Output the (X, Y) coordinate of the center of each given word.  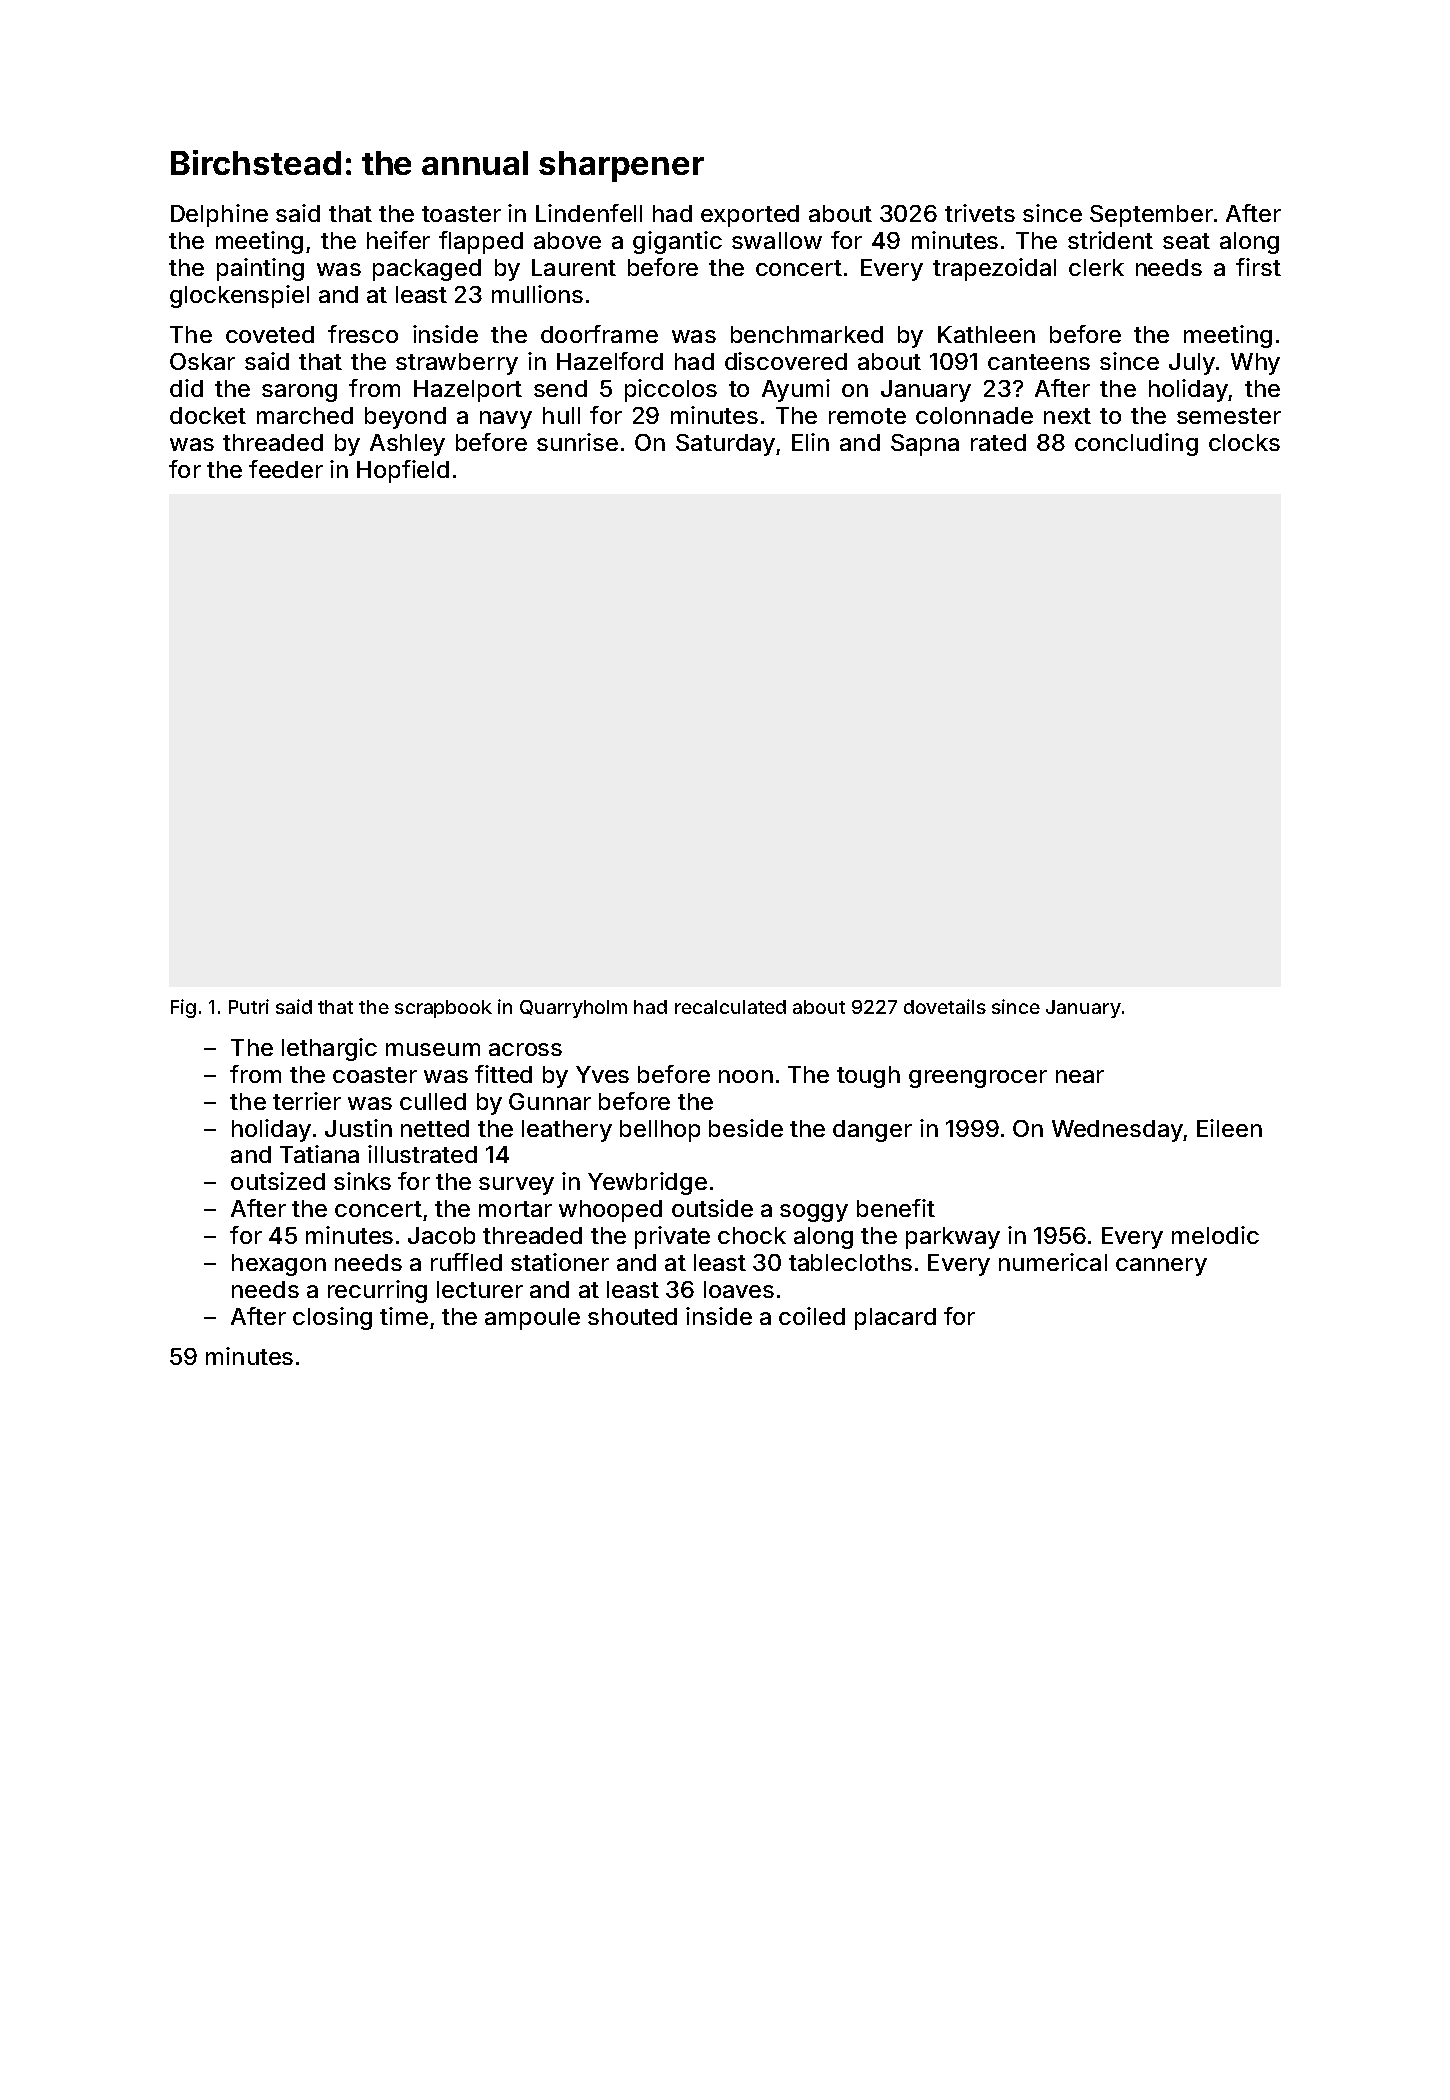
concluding (1136, 444)
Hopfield (403, 471)
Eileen (1229, 1128)
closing (332, 1318)
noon (746, 1076)
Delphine (219, 215)
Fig (183, 1008)
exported (750, 216)
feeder (286, 469)
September (1151, 216)
